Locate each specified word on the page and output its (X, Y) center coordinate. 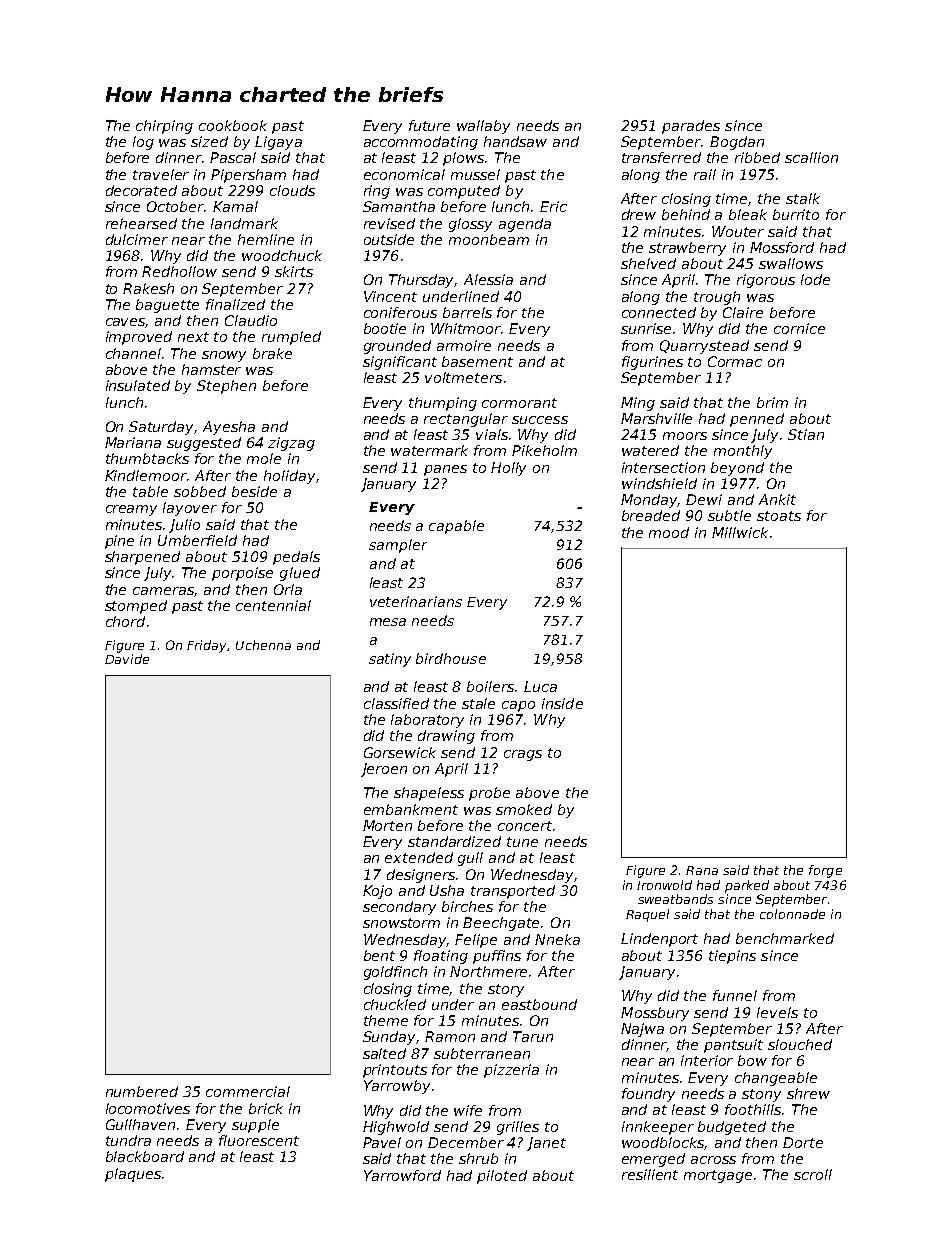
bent (379, 955)
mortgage (718, 1176)
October (176, 206)
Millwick (740, 532)
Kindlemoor (146, 475)
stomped (136, 607)
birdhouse (451, 658)
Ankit (777, 499)
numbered (142, 1091)
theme (386, 1020)
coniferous (400, 312)
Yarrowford (402, 1175)
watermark (429, 450)
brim (772, 402)
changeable (776, 1079)
